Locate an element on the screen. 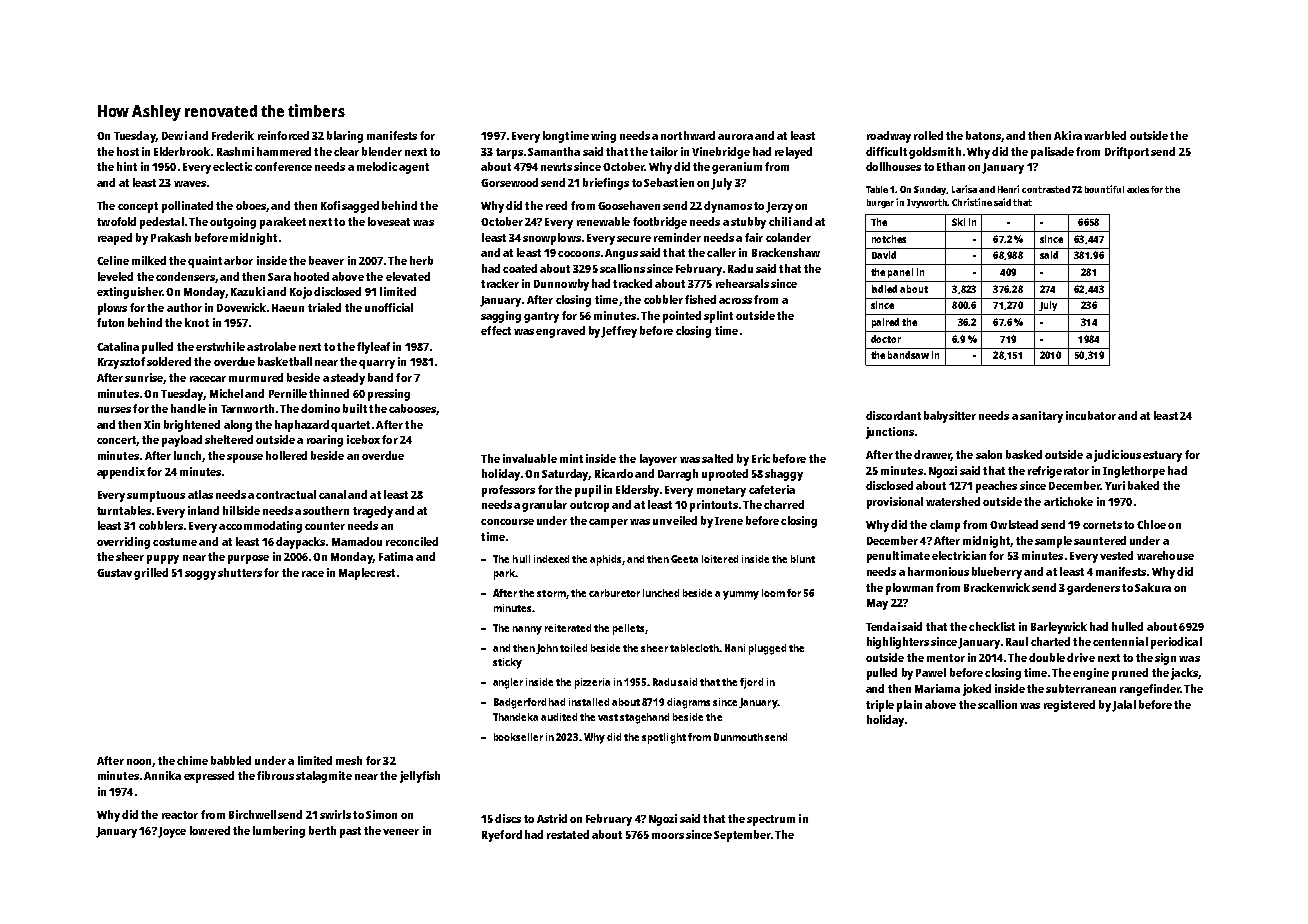 The width and height of the screenshot is (1308, 924). Akira is located at coordinates (1068, 135).
